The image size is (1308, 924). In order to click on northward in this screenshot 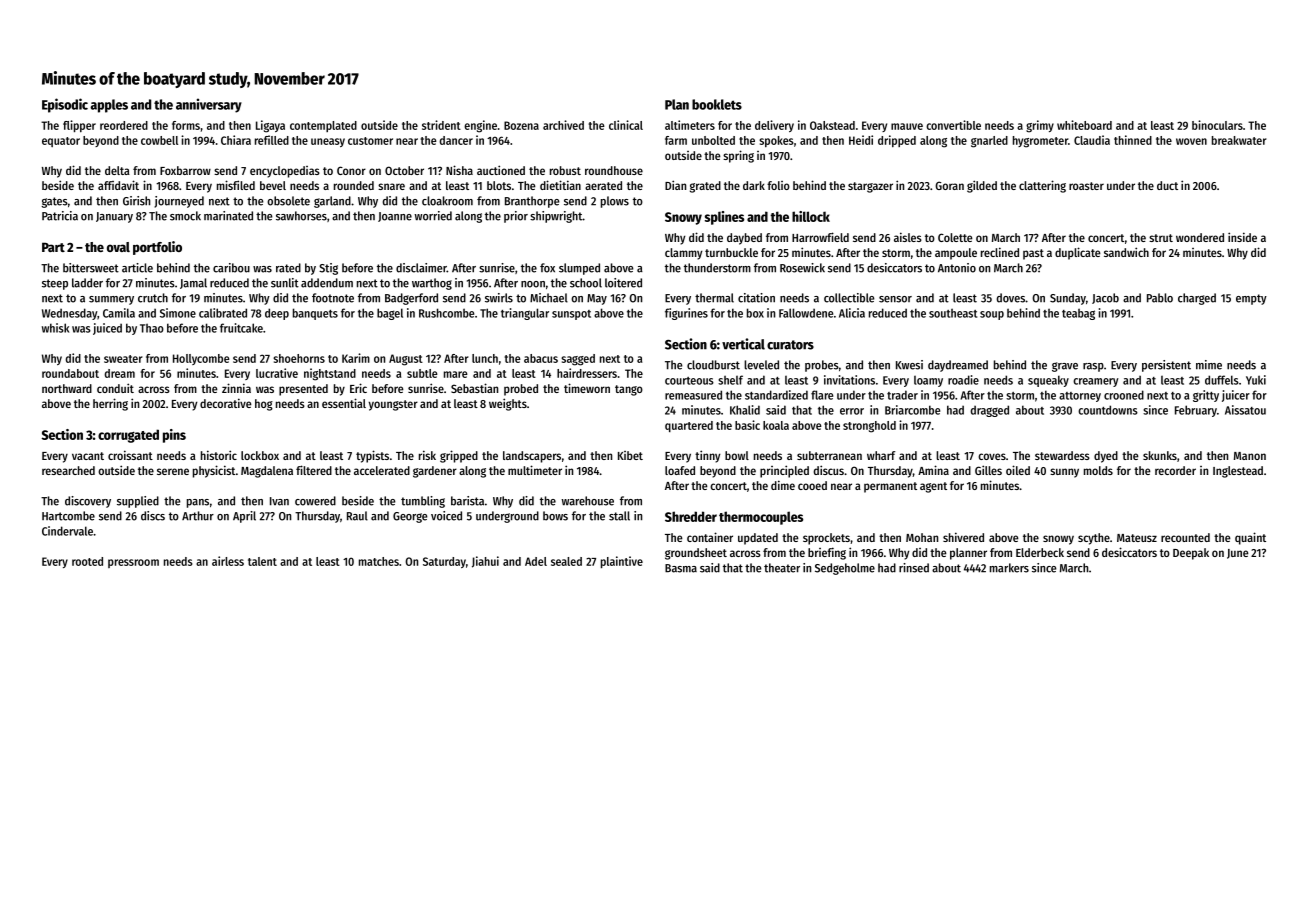, I will do `click(67, 388)`.
